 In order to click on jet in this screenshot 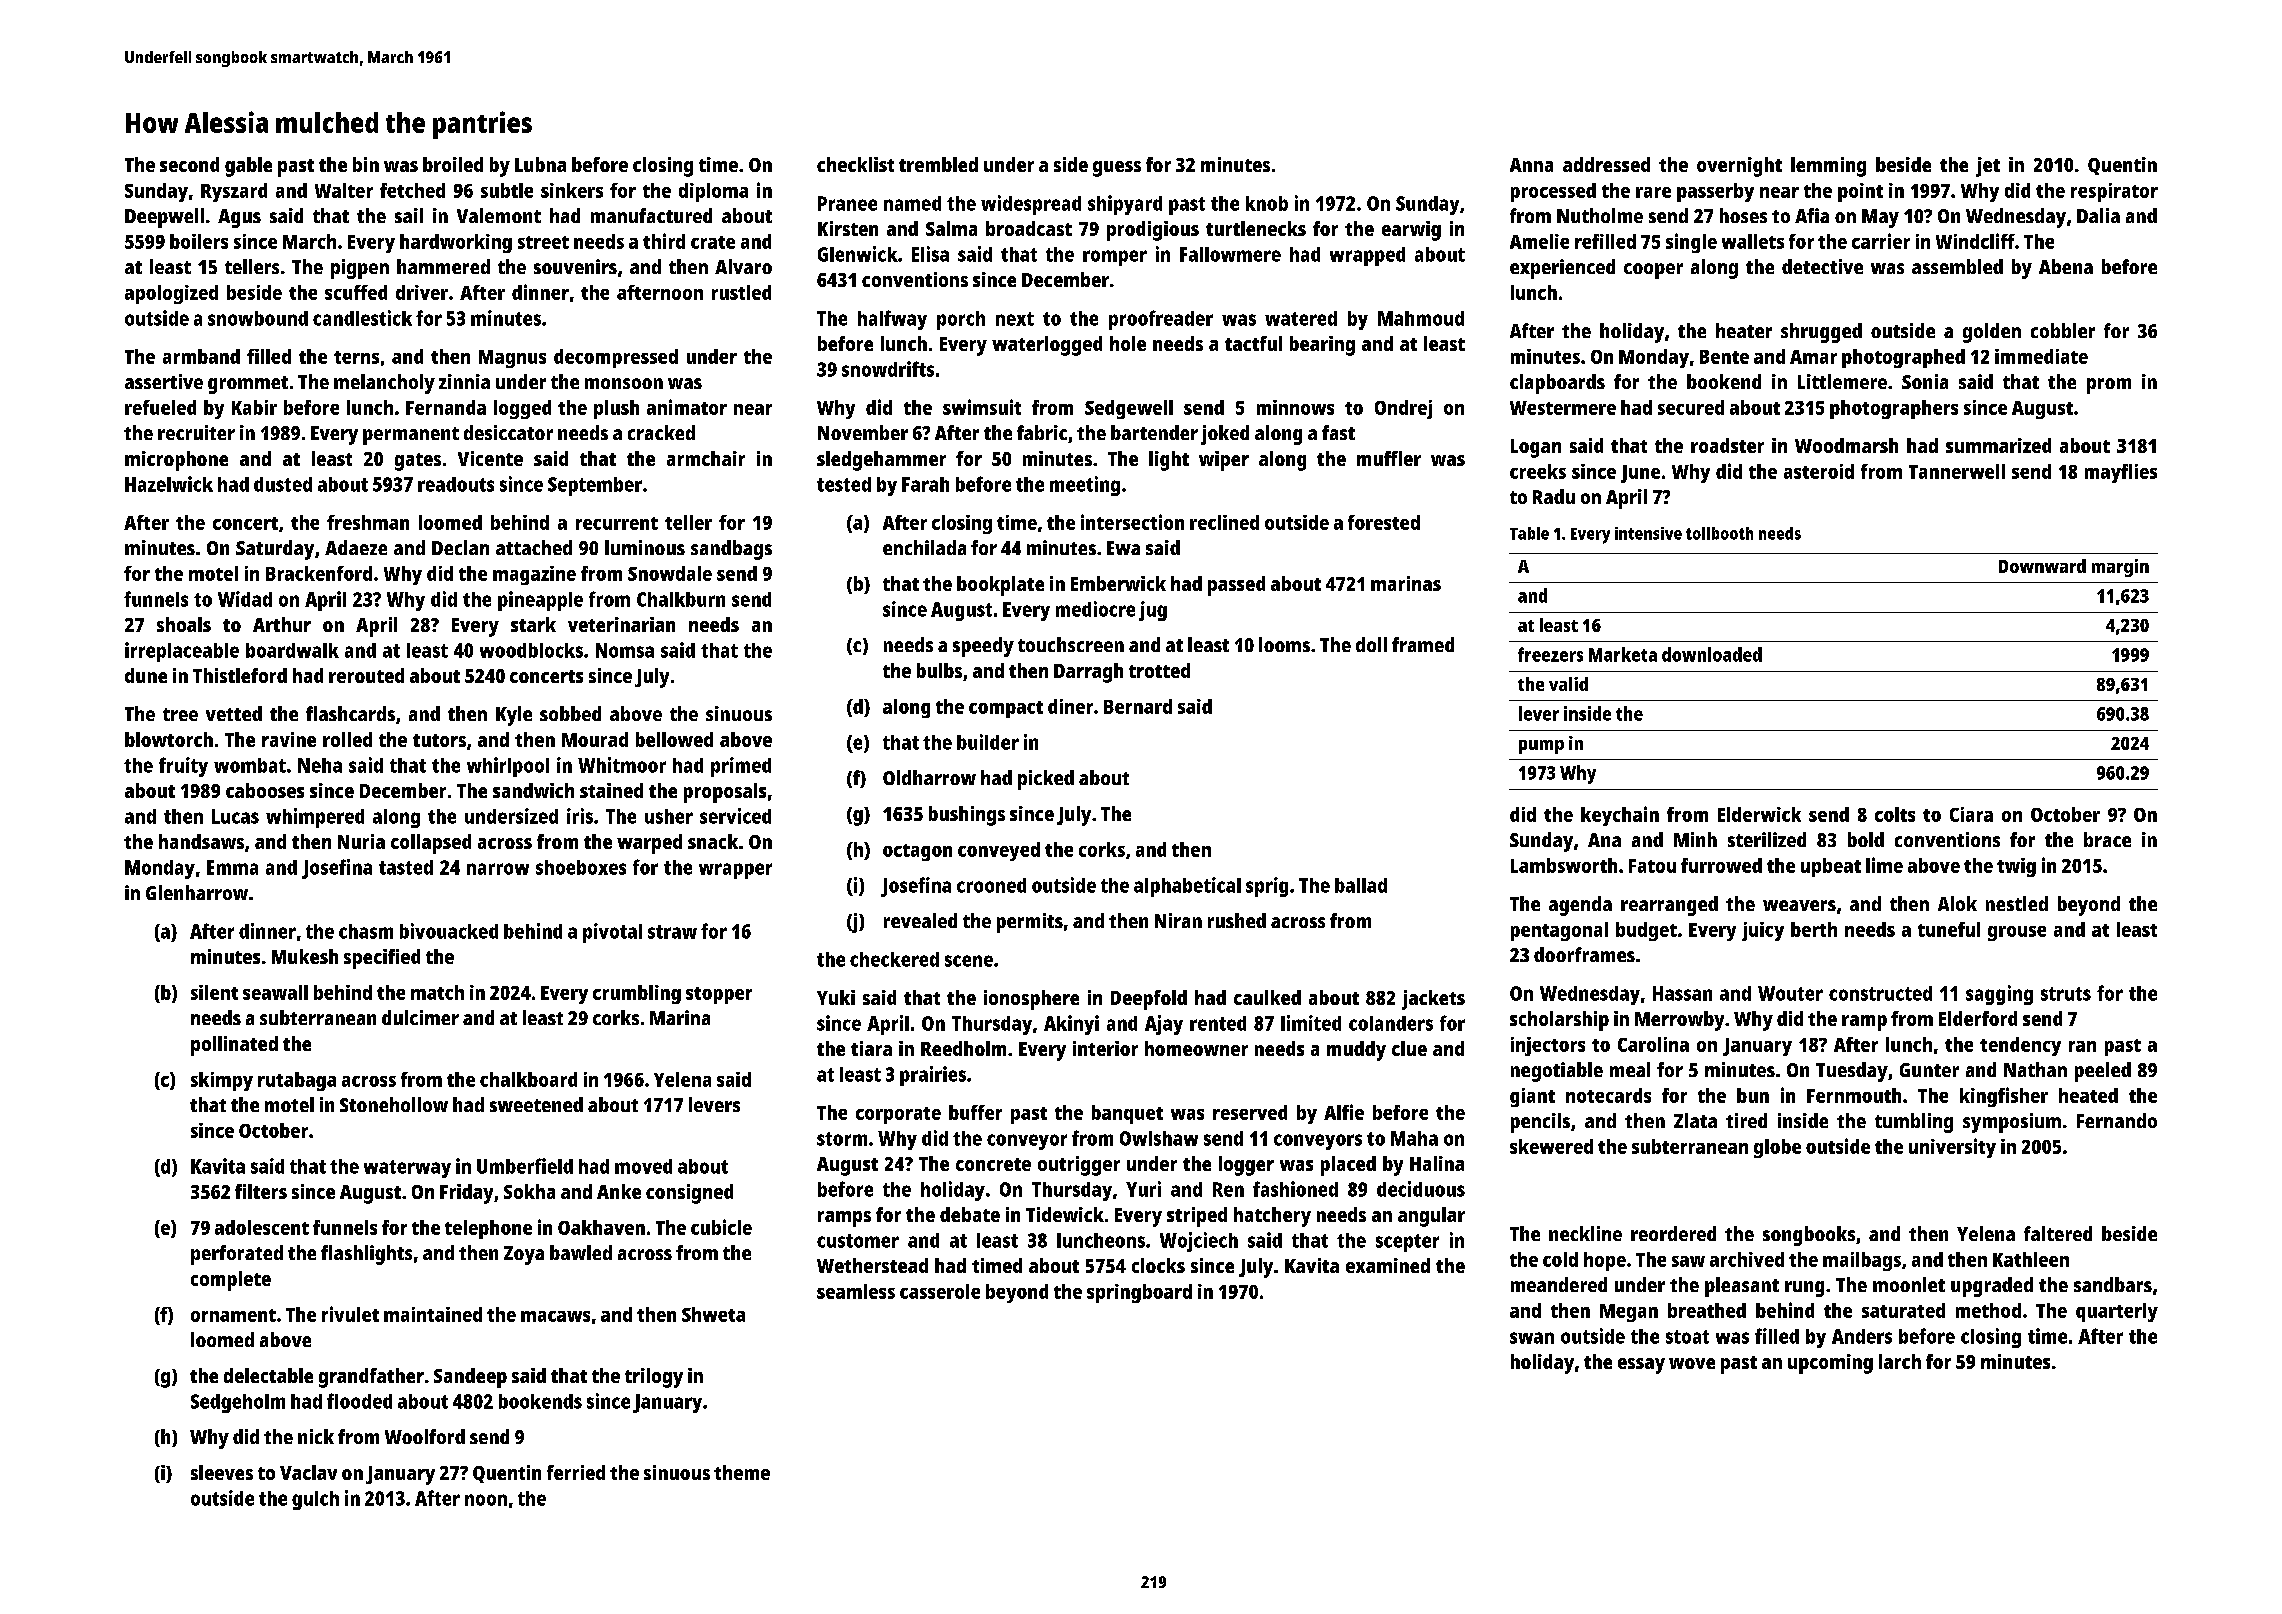, I will do `click(1988, 167)`.
